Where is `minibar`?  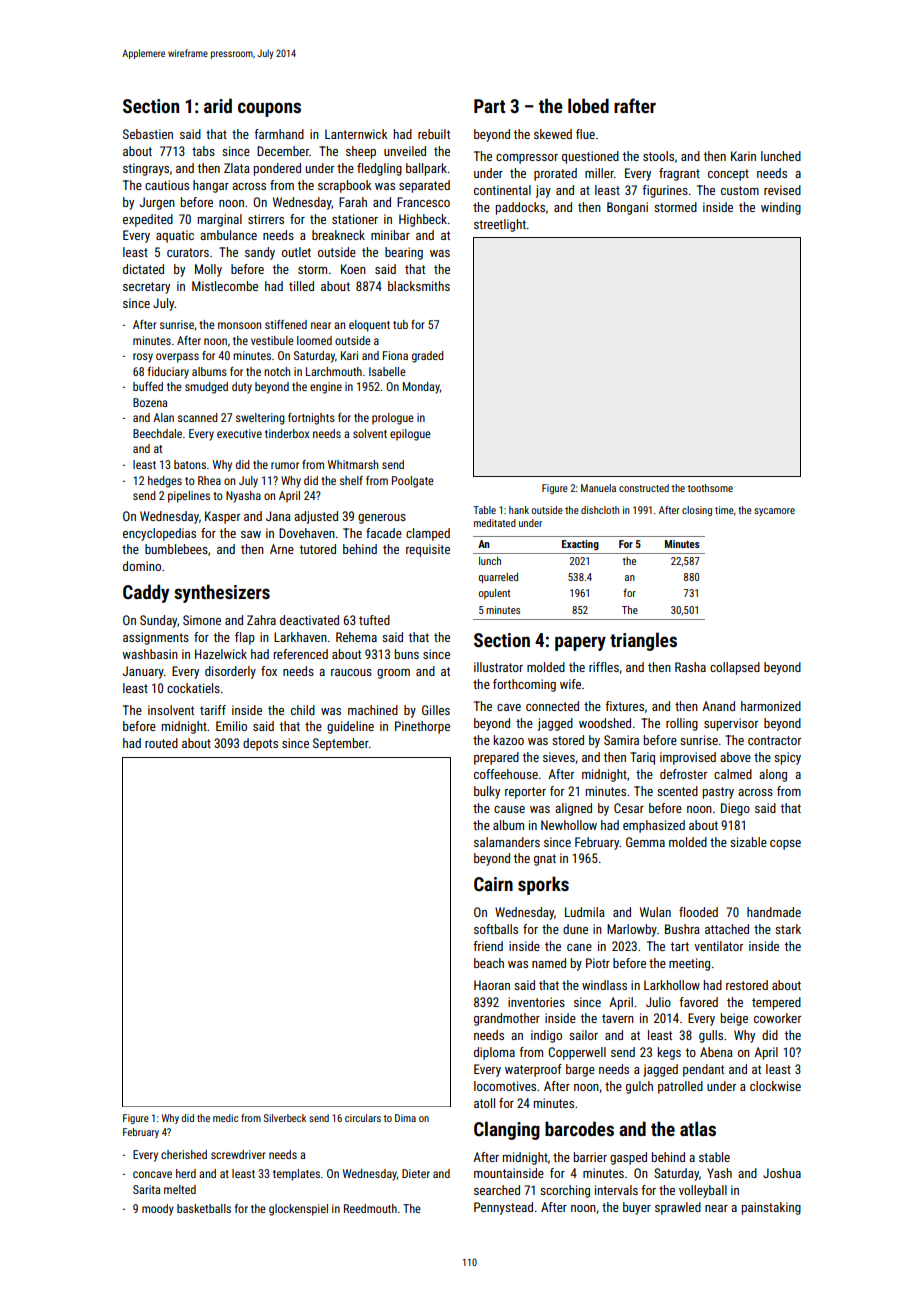
minibar is located at coordinates (390, 235).
